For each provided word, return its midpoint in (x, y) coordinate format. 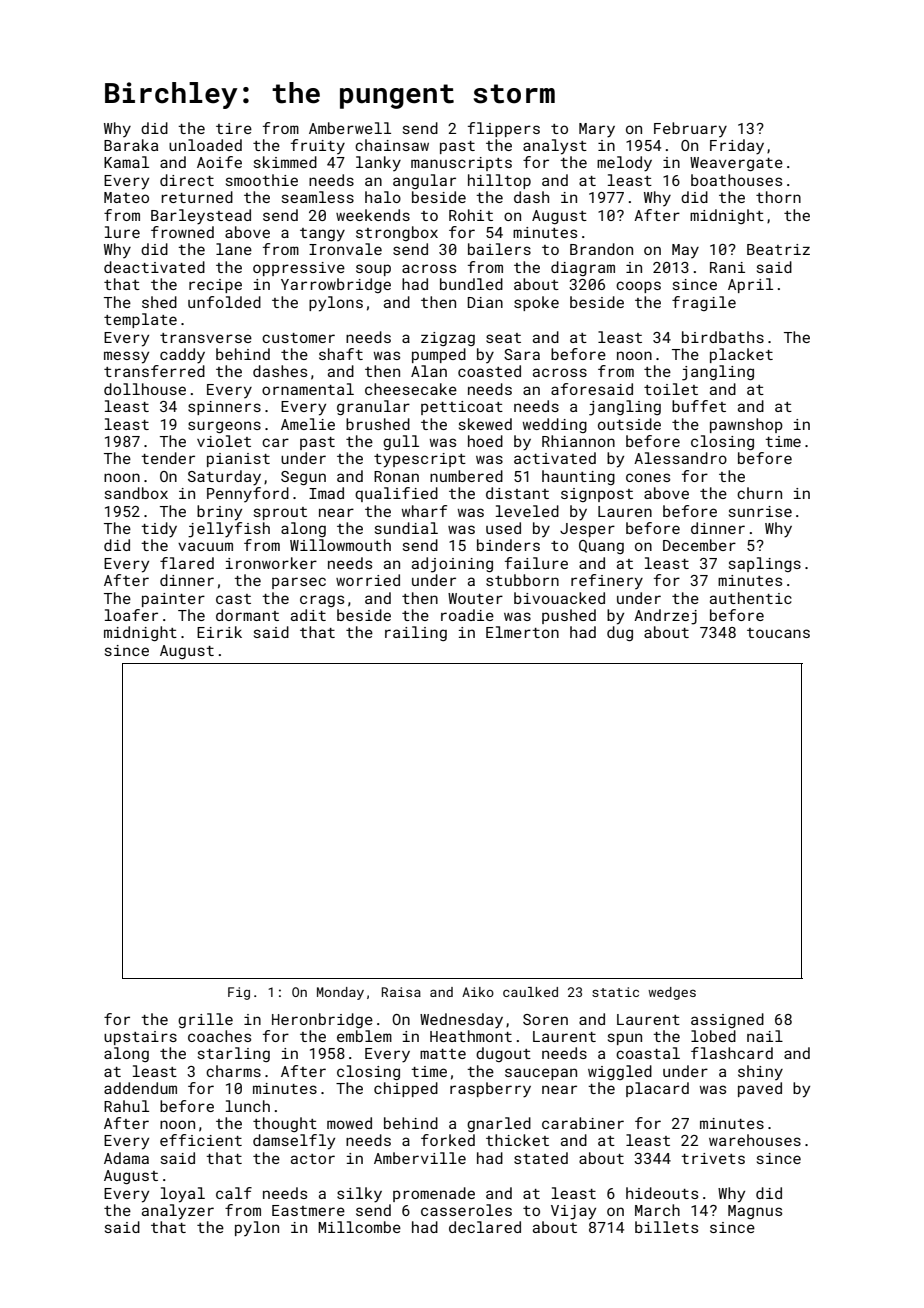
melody (624, 164)
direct (187, 180)
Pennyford (248, 494)
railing (416, 633)
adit (308, 615)
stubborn (522, 580)
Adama (126, 1158)
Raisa (401, 992)
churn (759, 493)
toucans (778, 633)
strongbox (397, 233)
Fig (239, 993)
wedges (672, 993)
